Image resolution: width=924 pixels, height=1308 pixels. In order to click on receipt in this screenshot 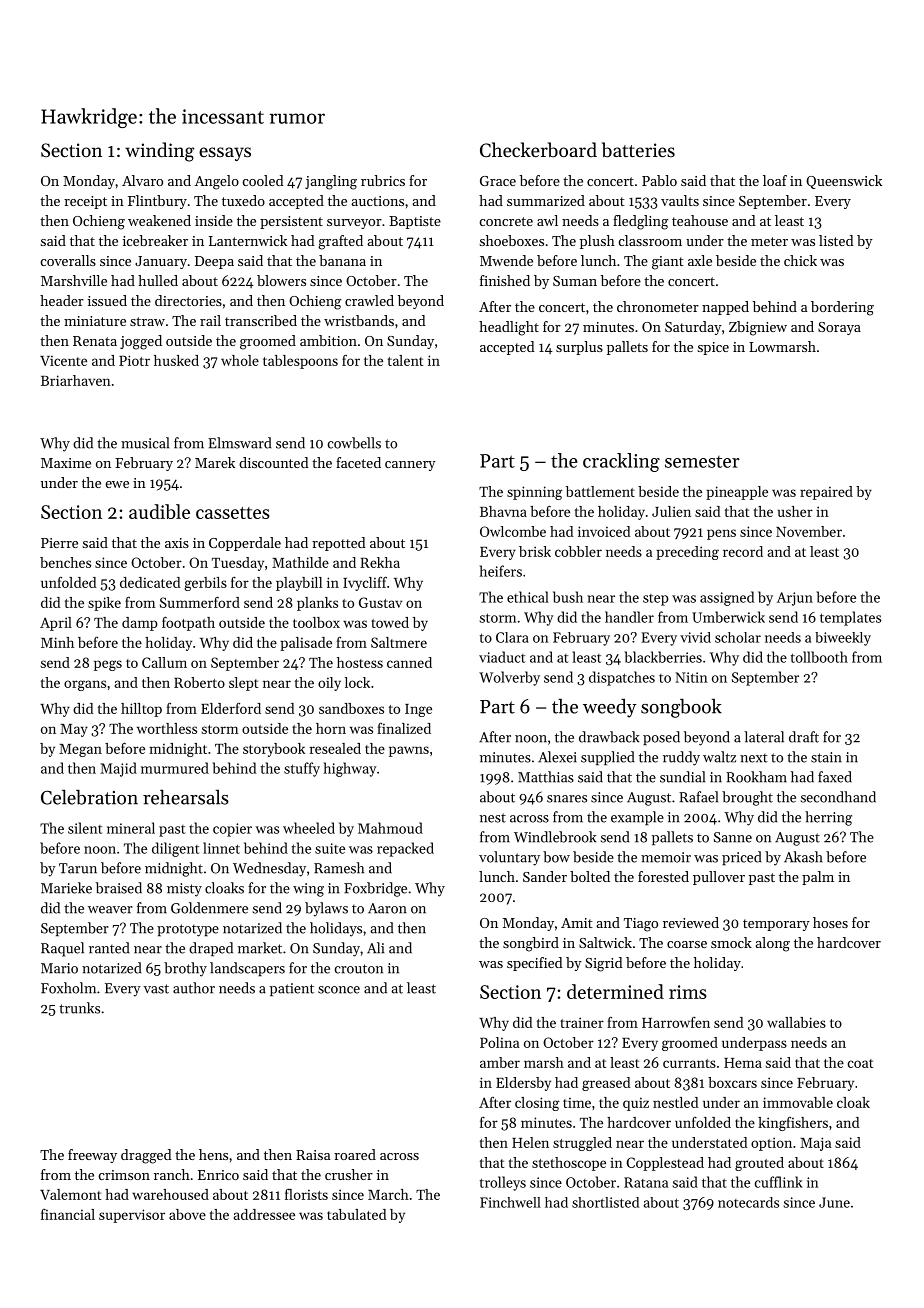, I will do `click(85, 202)`.
